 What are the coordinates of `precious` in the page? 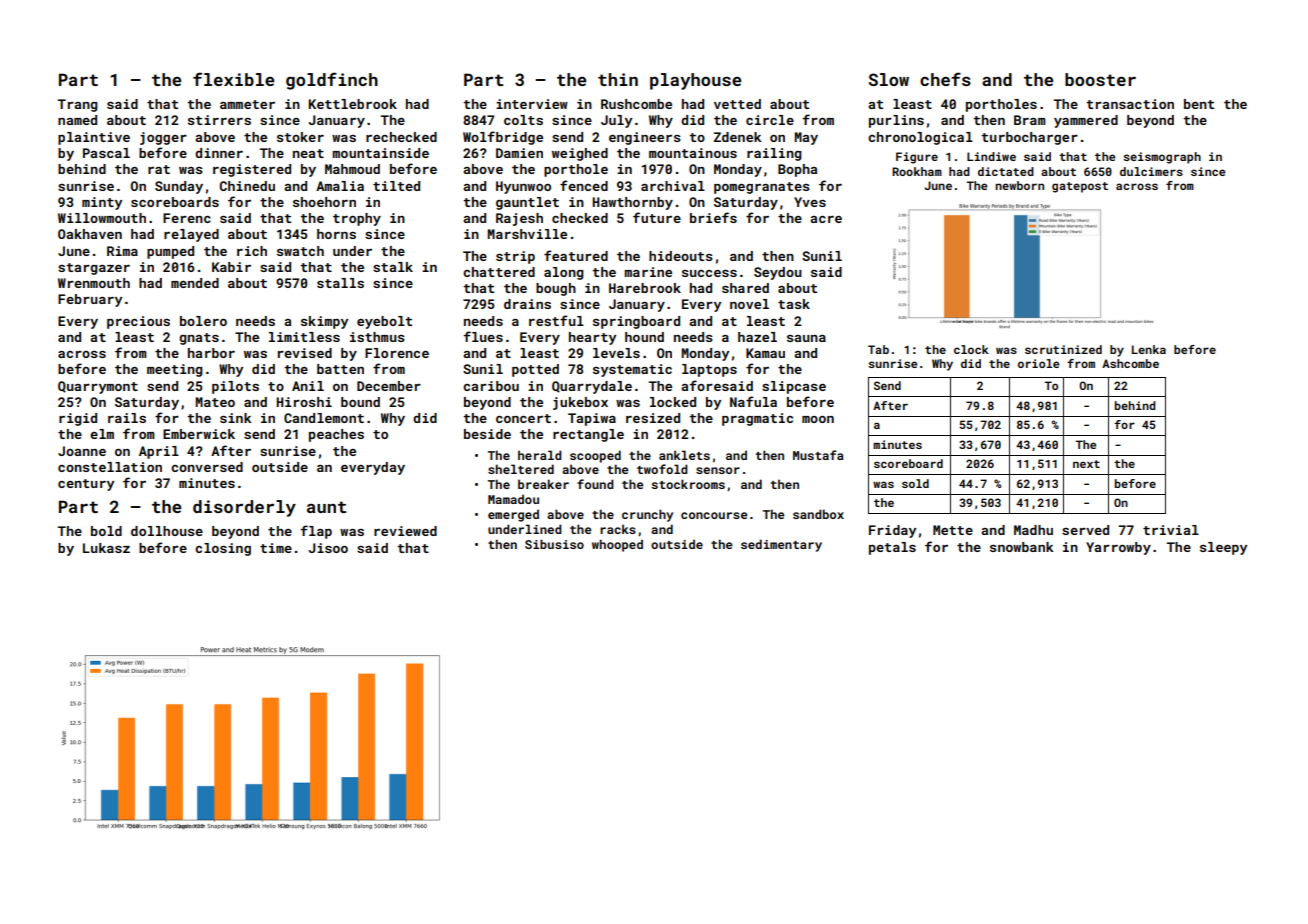 It's located at (138, 322).
